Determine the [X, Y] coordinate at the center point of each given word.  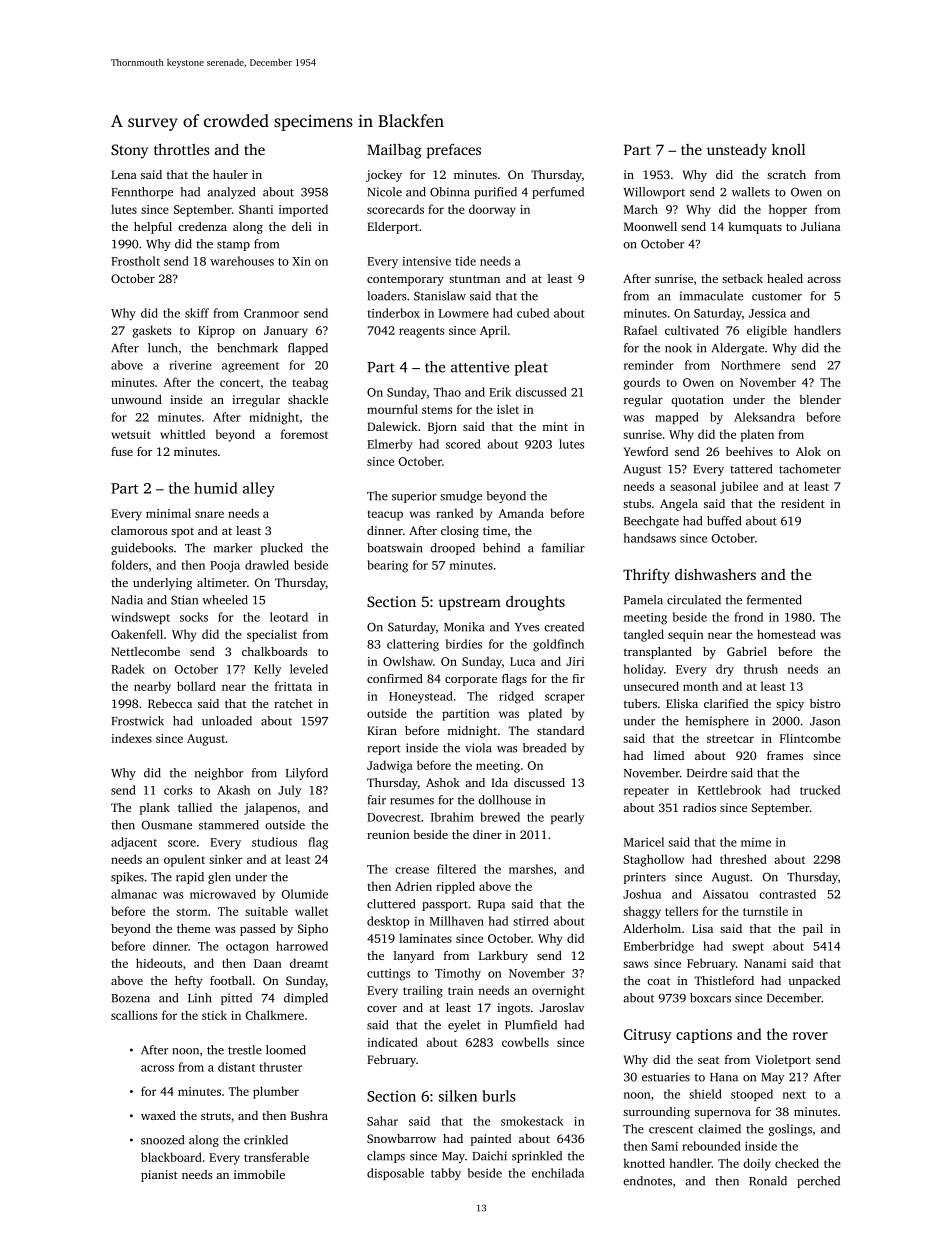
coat [658, 981]
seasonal [693, 486]
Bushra [309, 1115]
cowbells [525, 1042]
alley [259, 489]
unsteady [737, 151]
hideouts [159, 963]
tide [465, 261]
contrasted [787, 894]
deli [302, 226]
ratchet [293, 703]
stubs [637, 503]
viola [478, 748]
